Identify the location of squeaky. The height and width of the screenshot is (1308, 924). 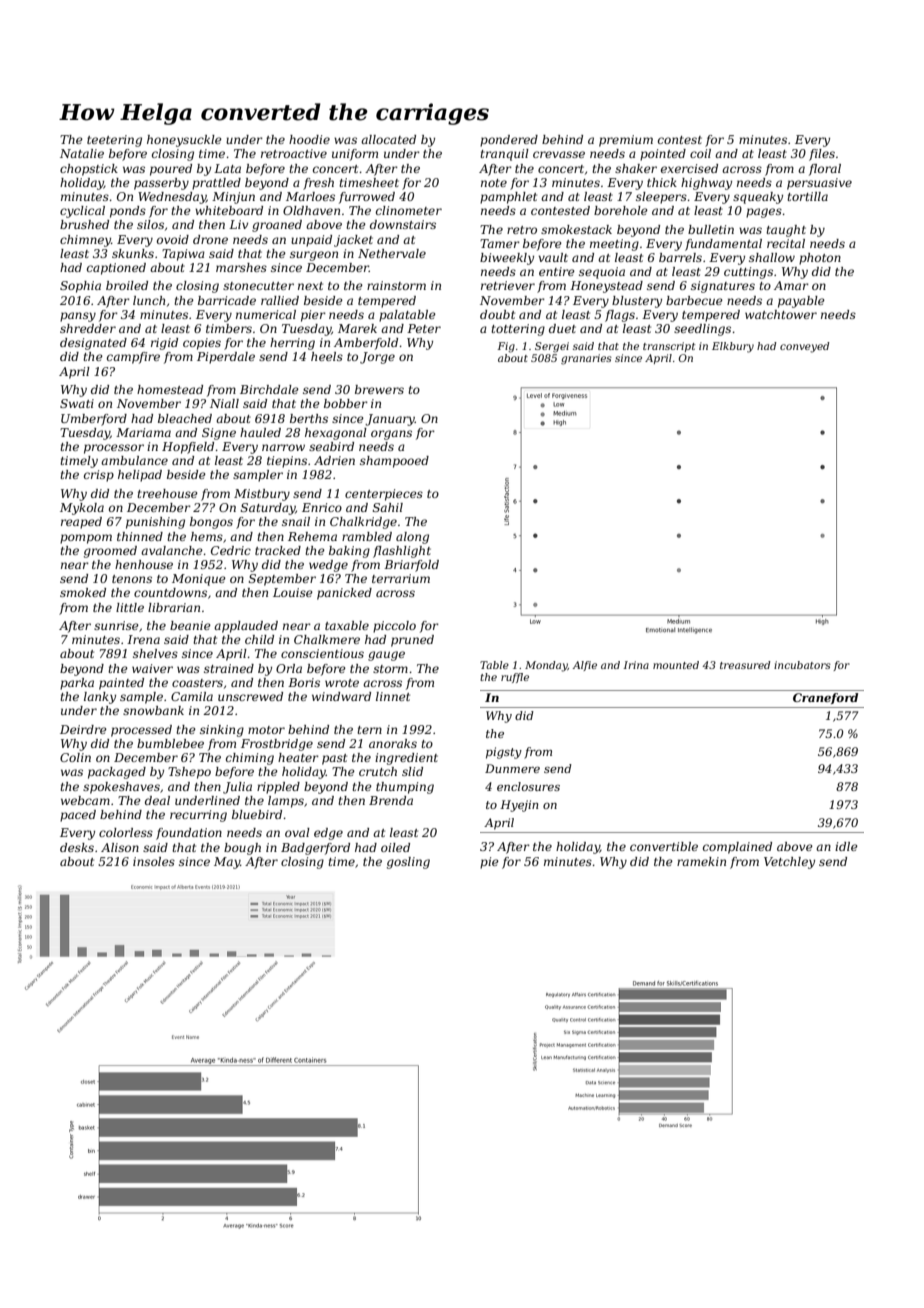
(758, 198).
